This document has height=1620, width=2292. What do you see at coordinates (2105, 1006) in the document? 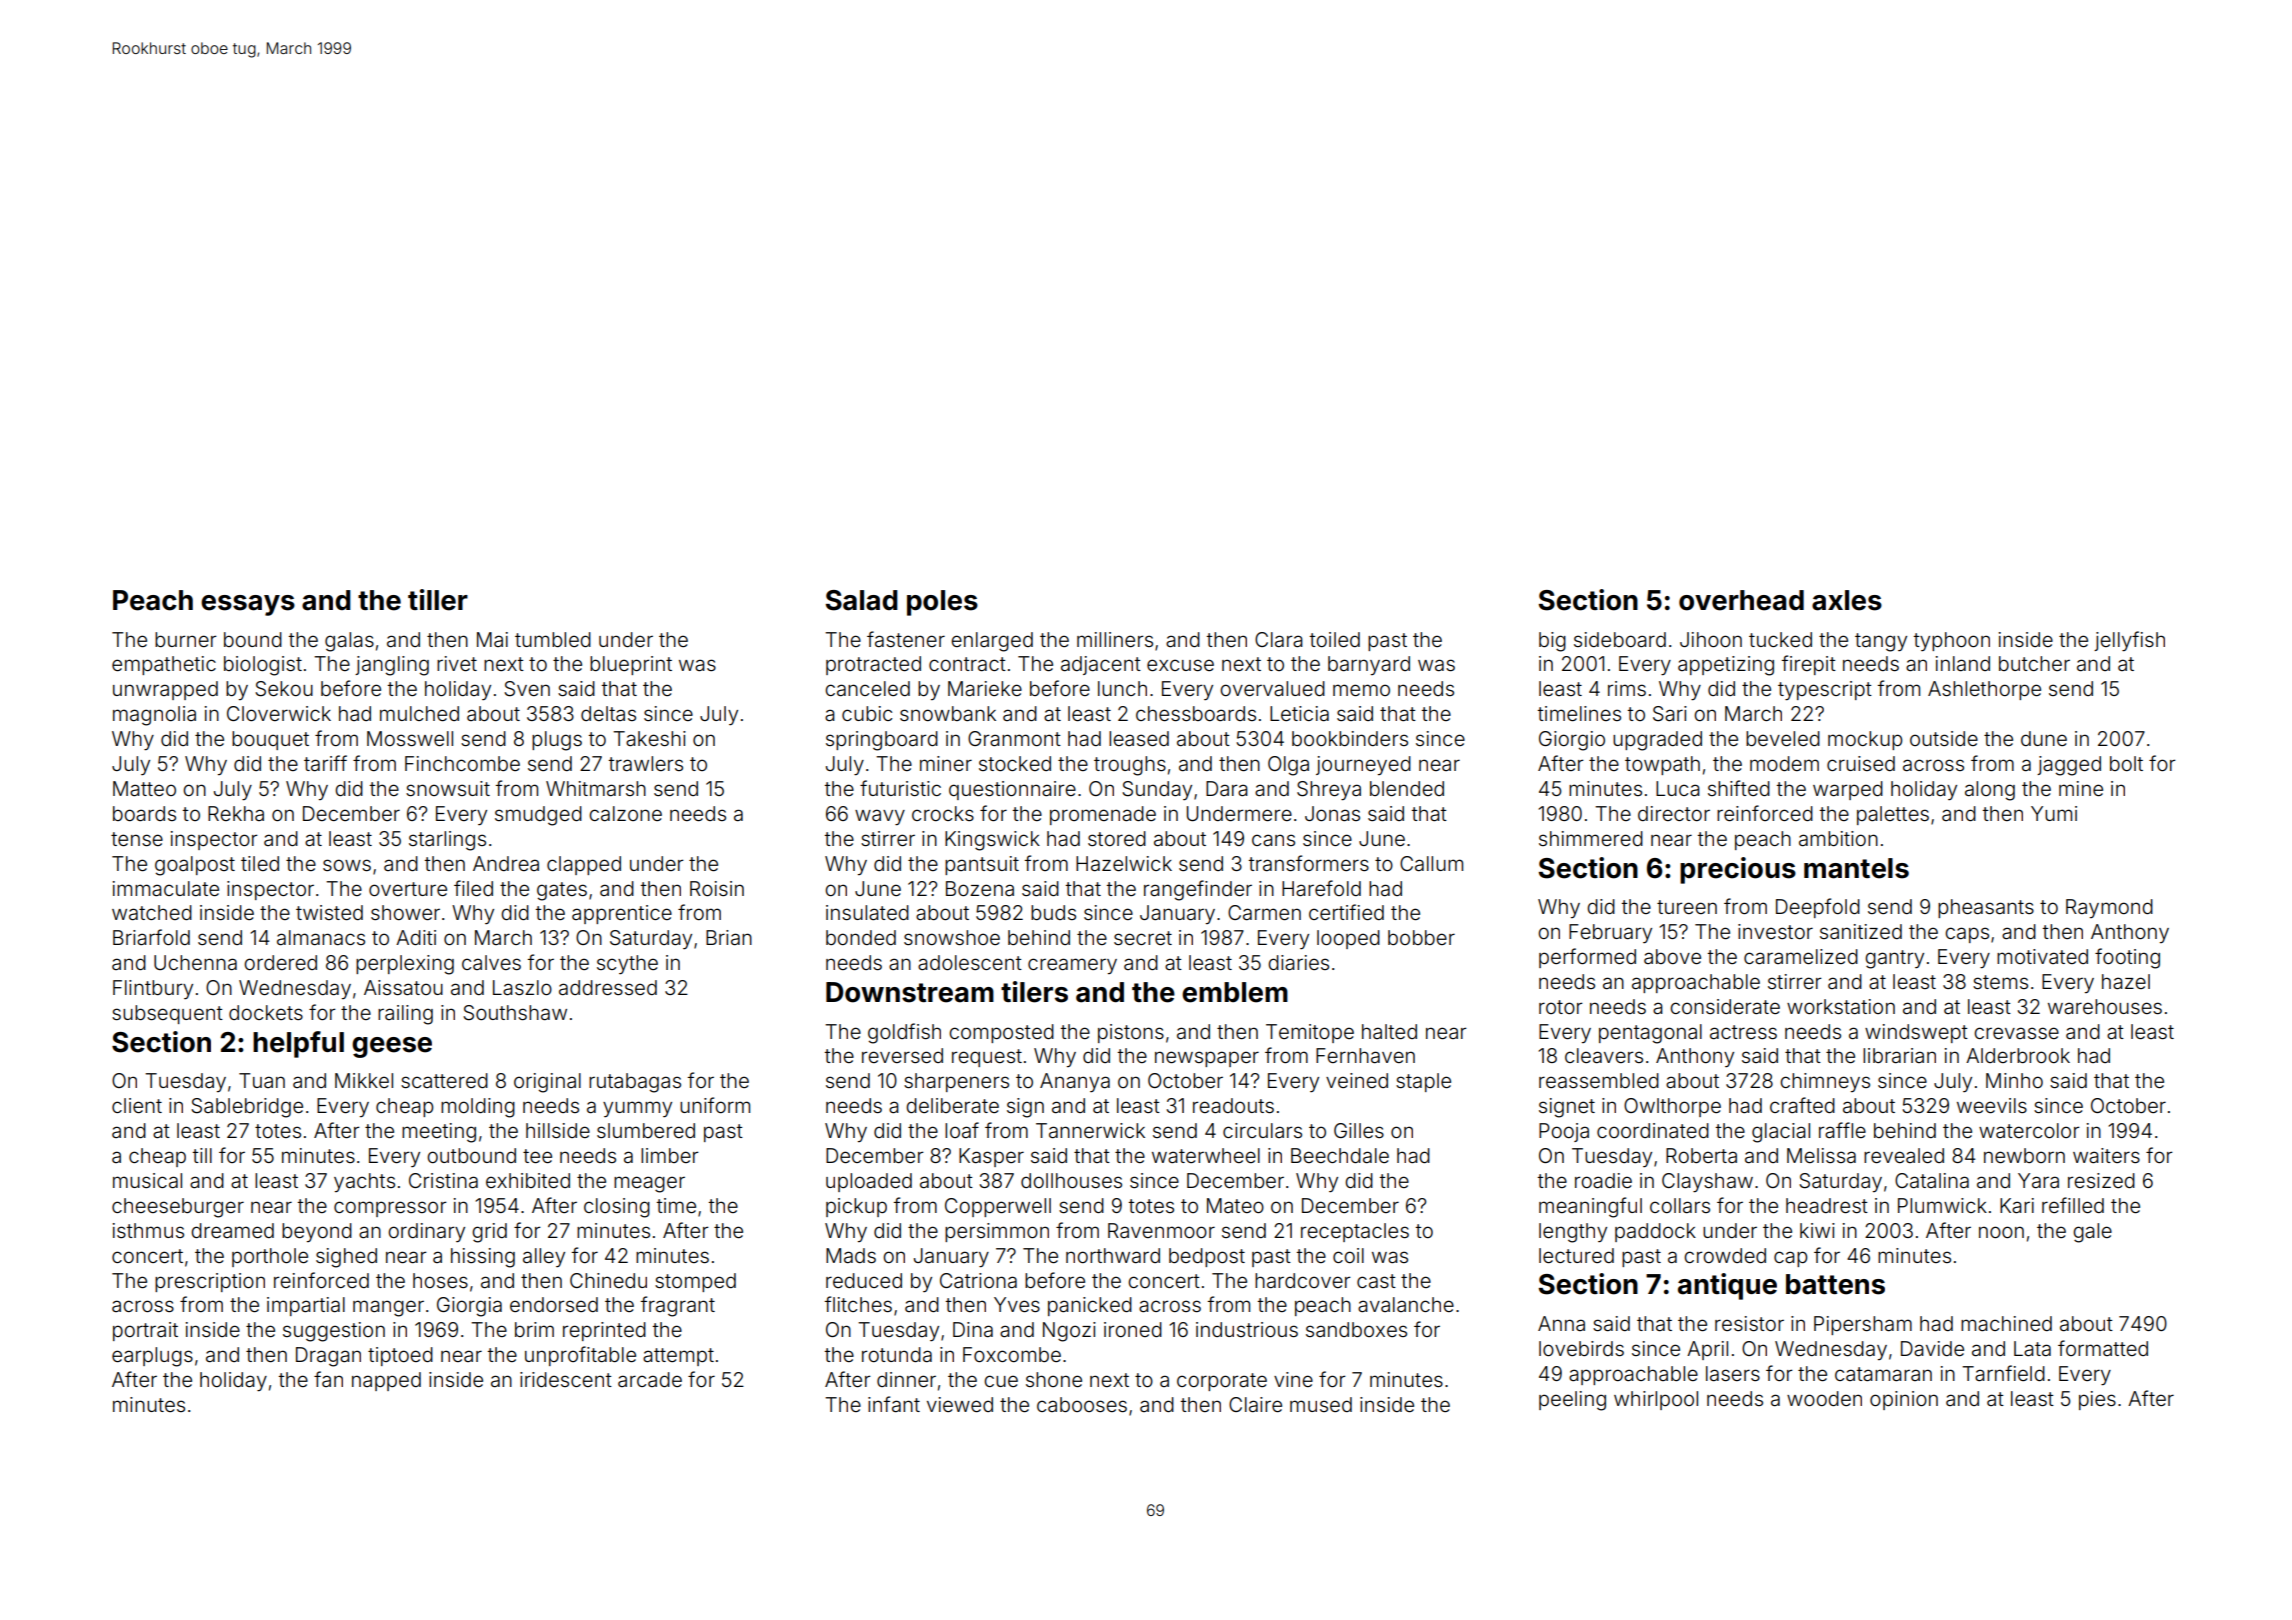
I see `warehouses` at bounding box center [2105, 1006].
